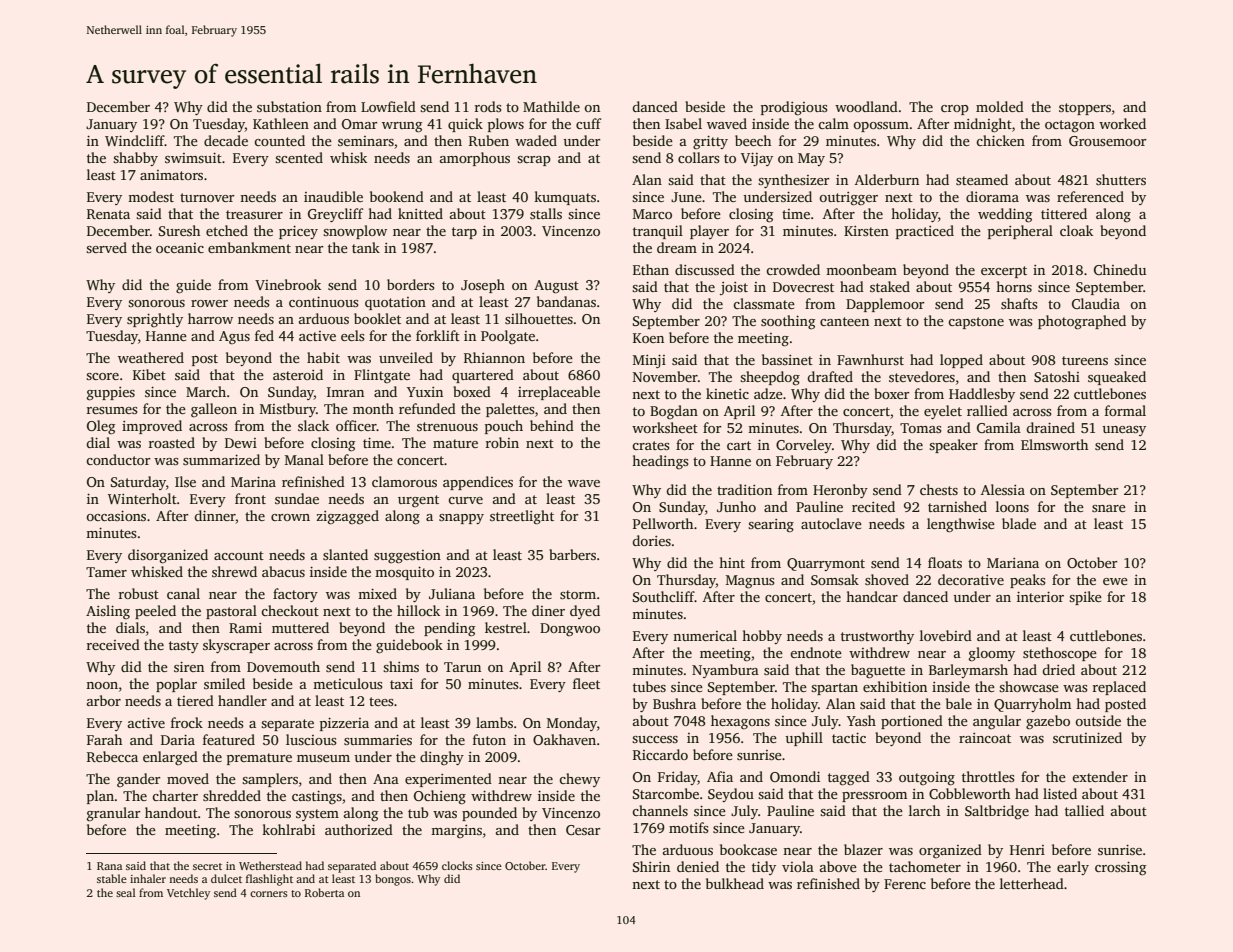 This screenshot has height=952, width=1233. I want to click on tittered, so click(1064, 213).
